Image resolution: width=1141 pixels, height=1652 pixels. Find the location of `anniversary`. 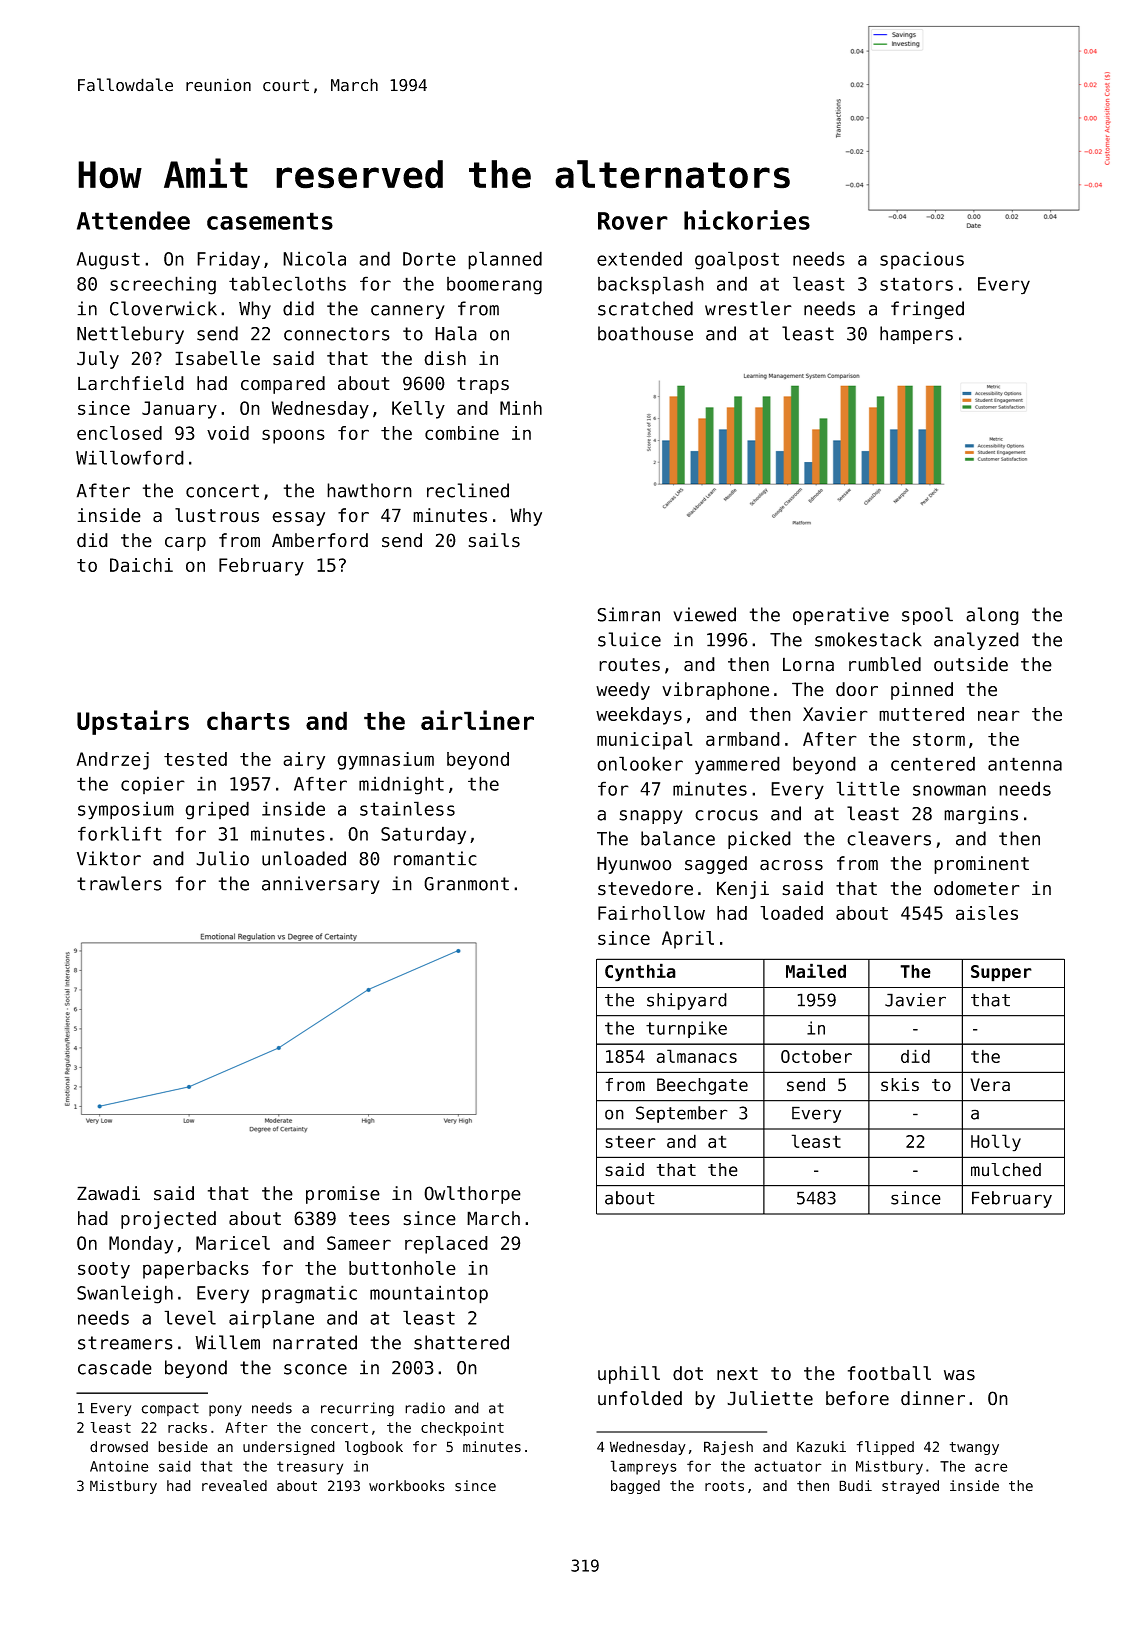

anniversary is located at coordinates (321, 885).
